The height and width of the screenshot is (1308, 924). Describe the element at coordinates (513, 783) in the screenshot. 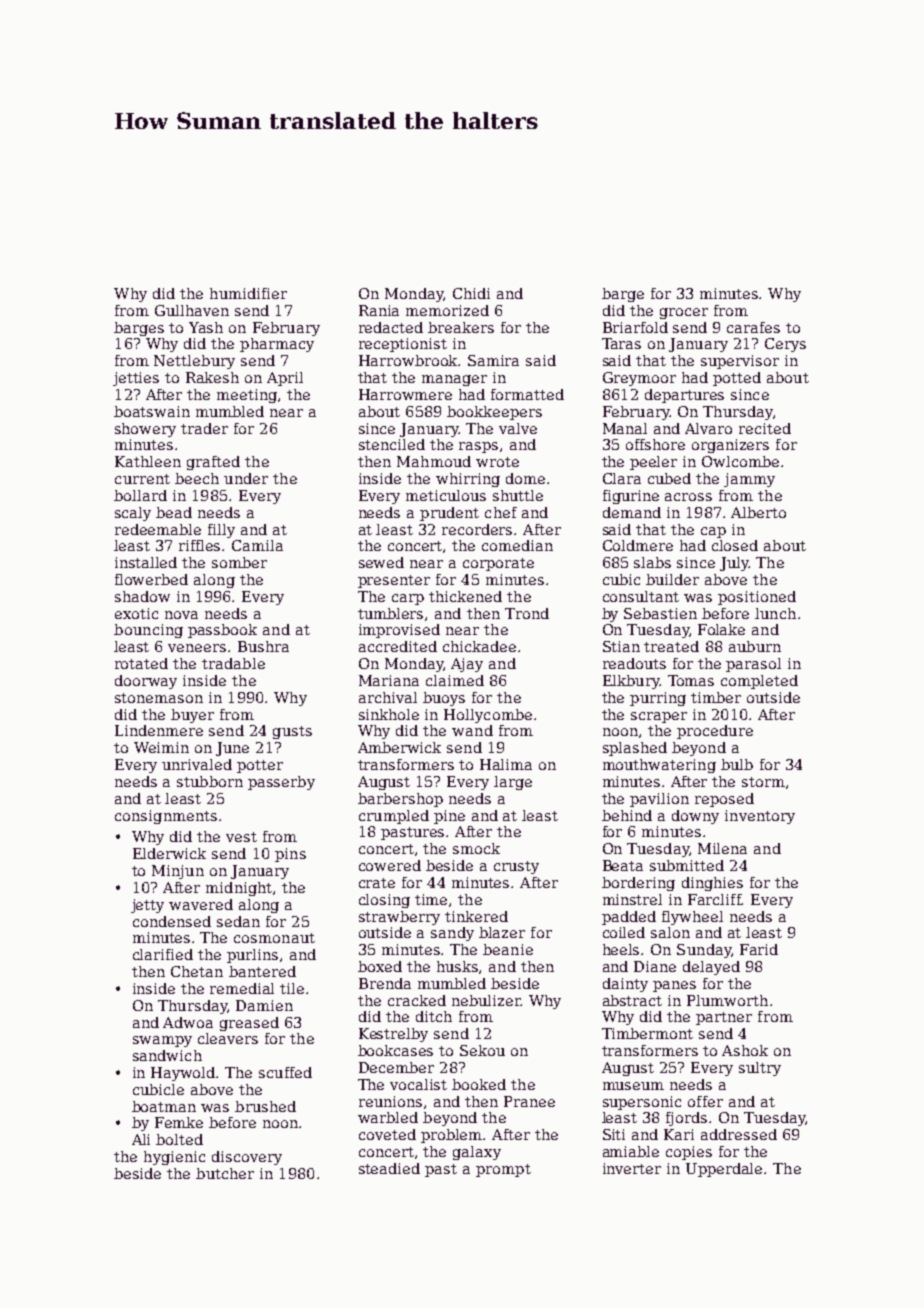

I see `large` at that location.
